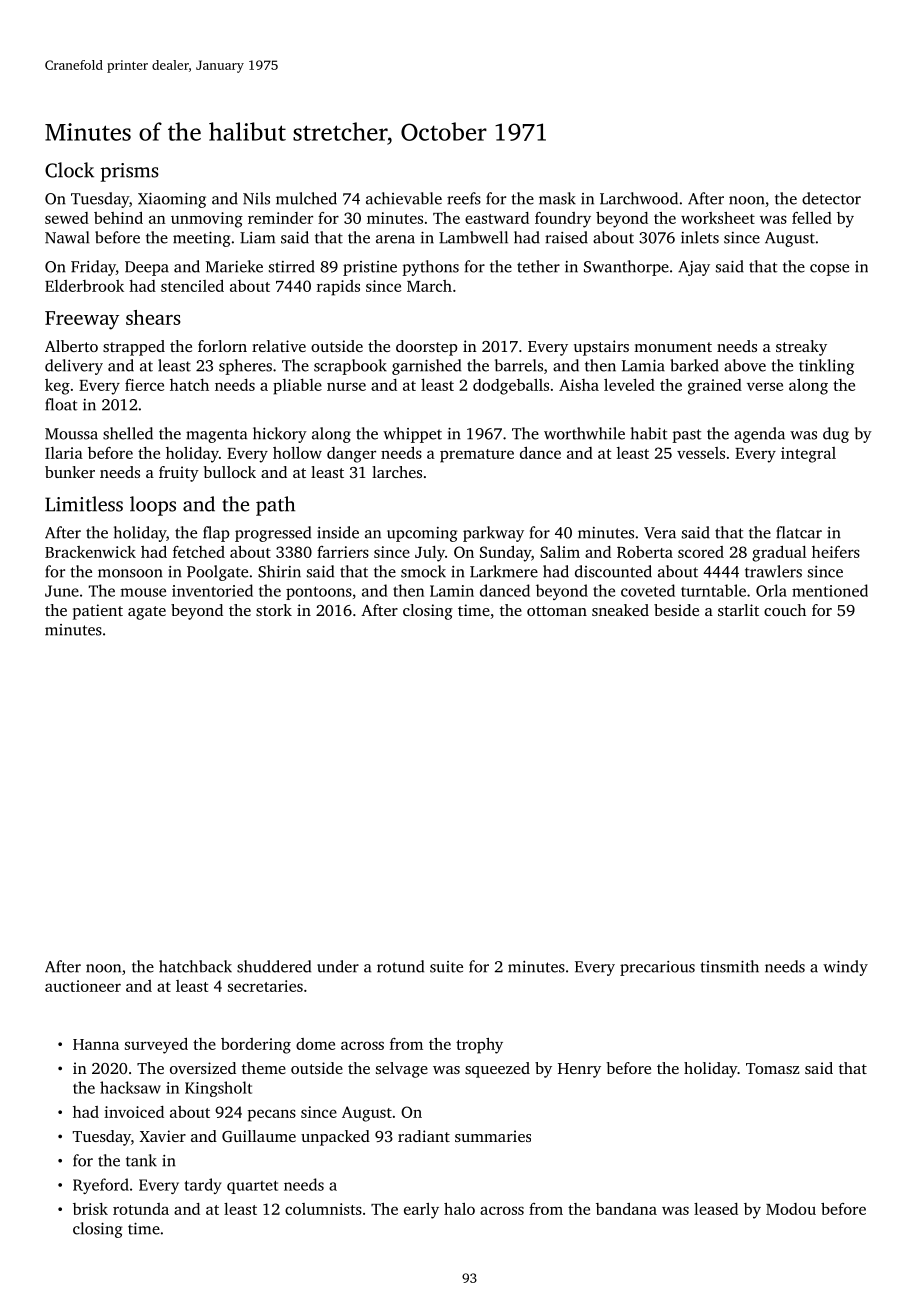 Image resolution: width=924 pixels, height=1308 pixels. What do you see at coordinates (216, 436) in the screenshot?
I see `magenta` at bounding box center [216, 436].
